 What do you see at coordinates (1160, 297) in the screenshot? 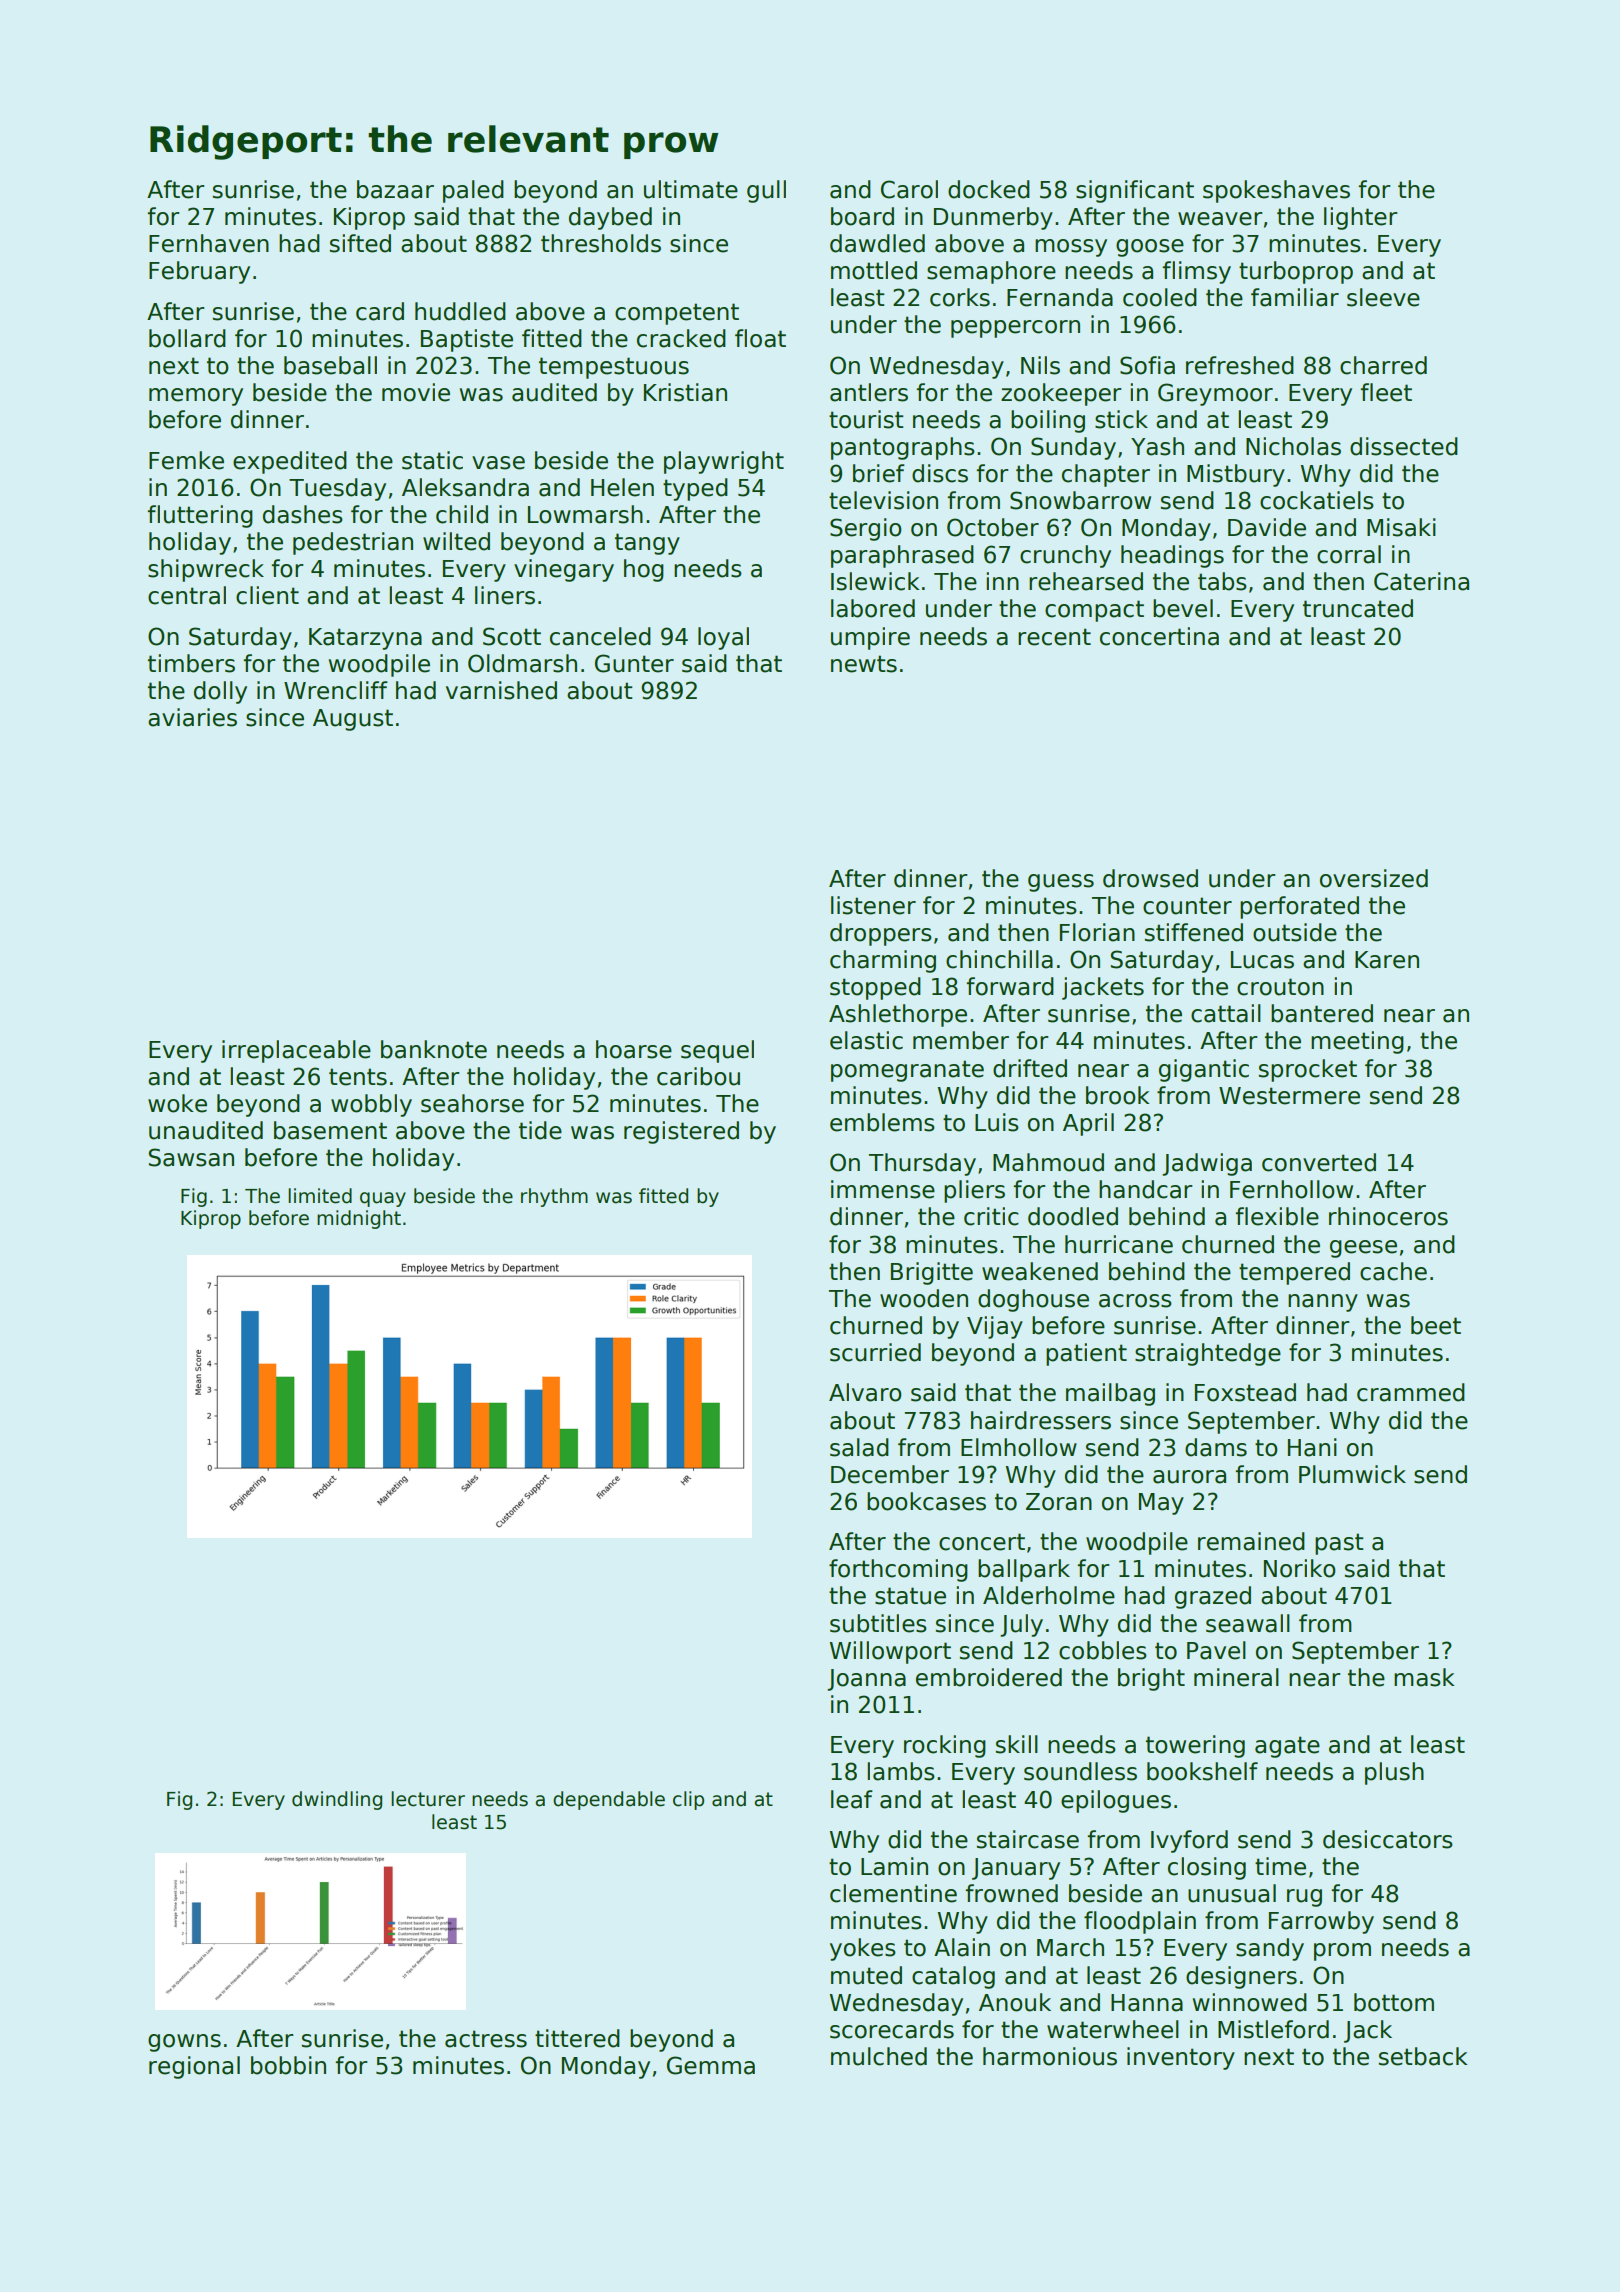
I see `cooled` at bounding box center [1160, 297].
